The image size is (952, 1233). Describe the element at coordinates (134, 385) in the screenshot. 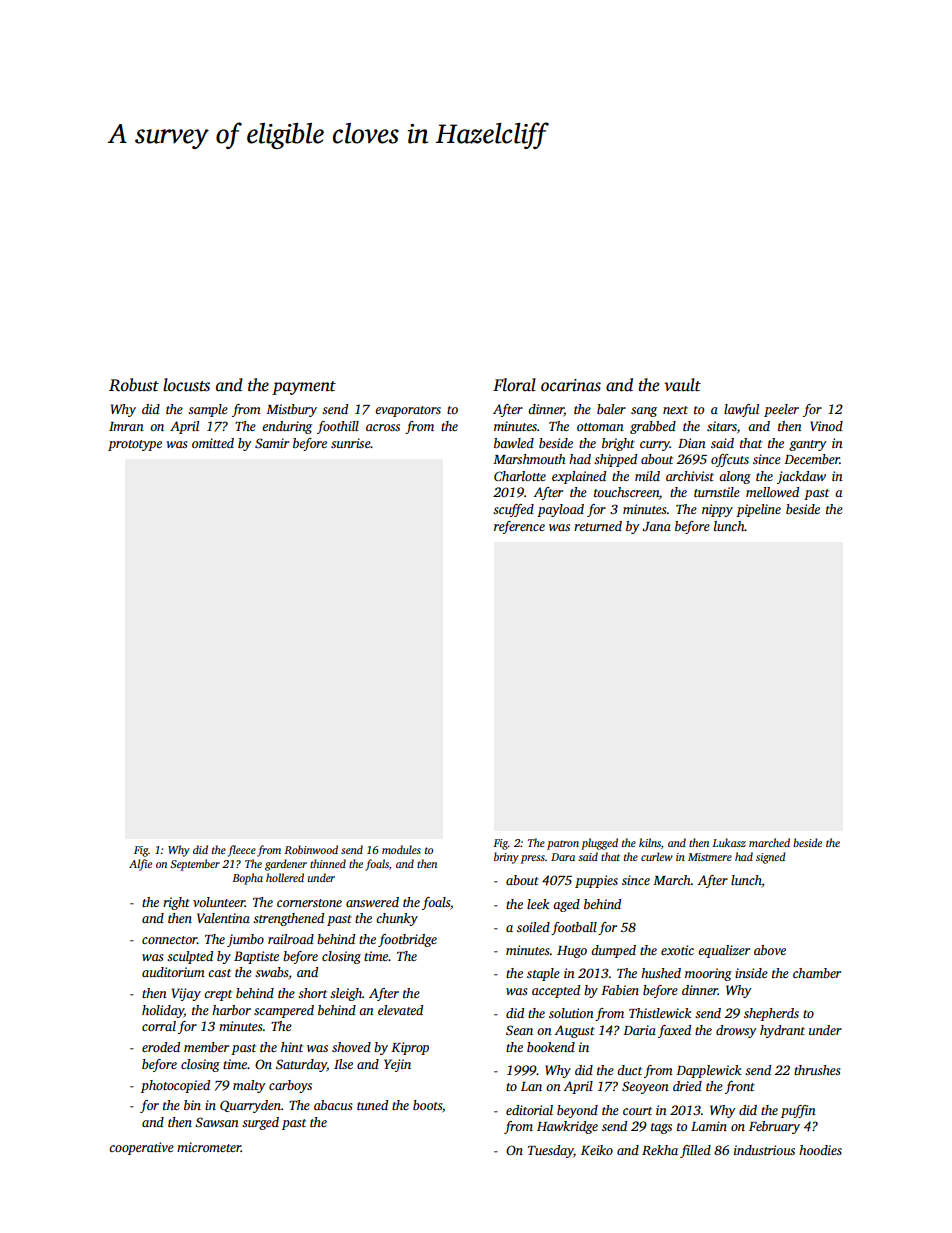

I see `Robust` at that location.
